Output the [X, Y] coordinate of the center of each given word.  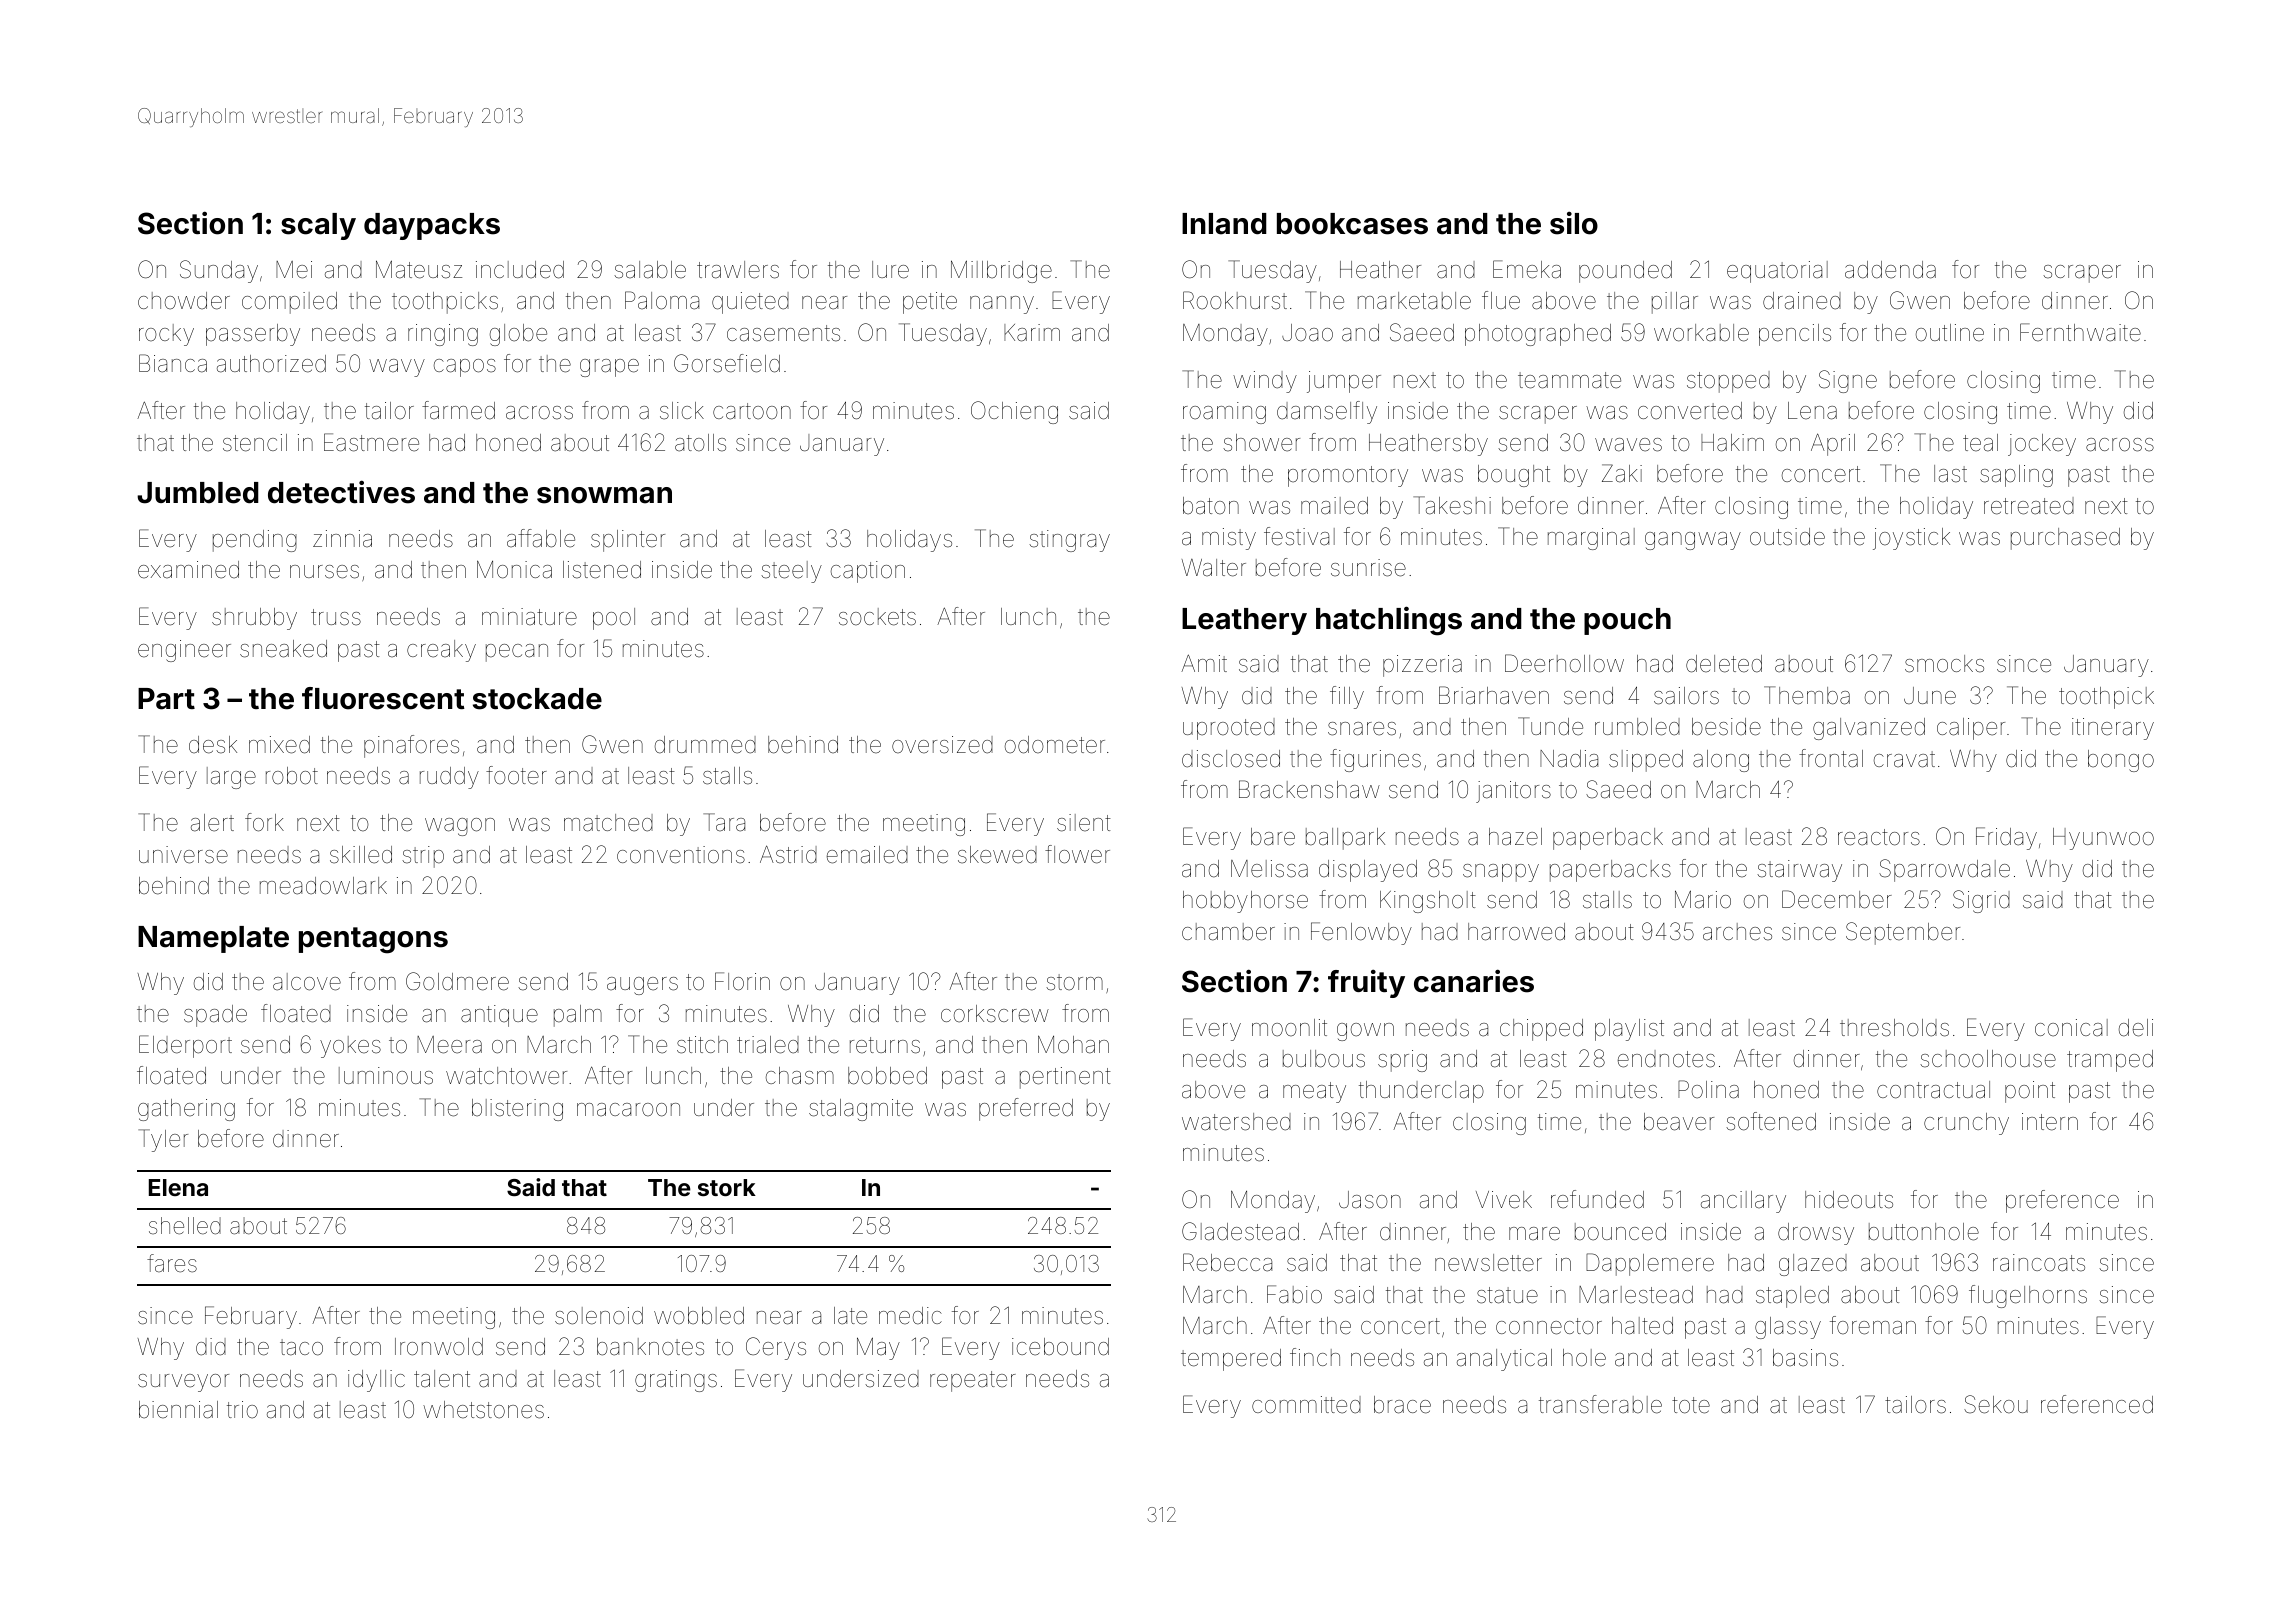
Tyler [163, 1140]
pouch [1627, 621]
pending [255, 541]
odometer [1055, 745]
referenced [2097, 1404]
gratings [676, 1381]
